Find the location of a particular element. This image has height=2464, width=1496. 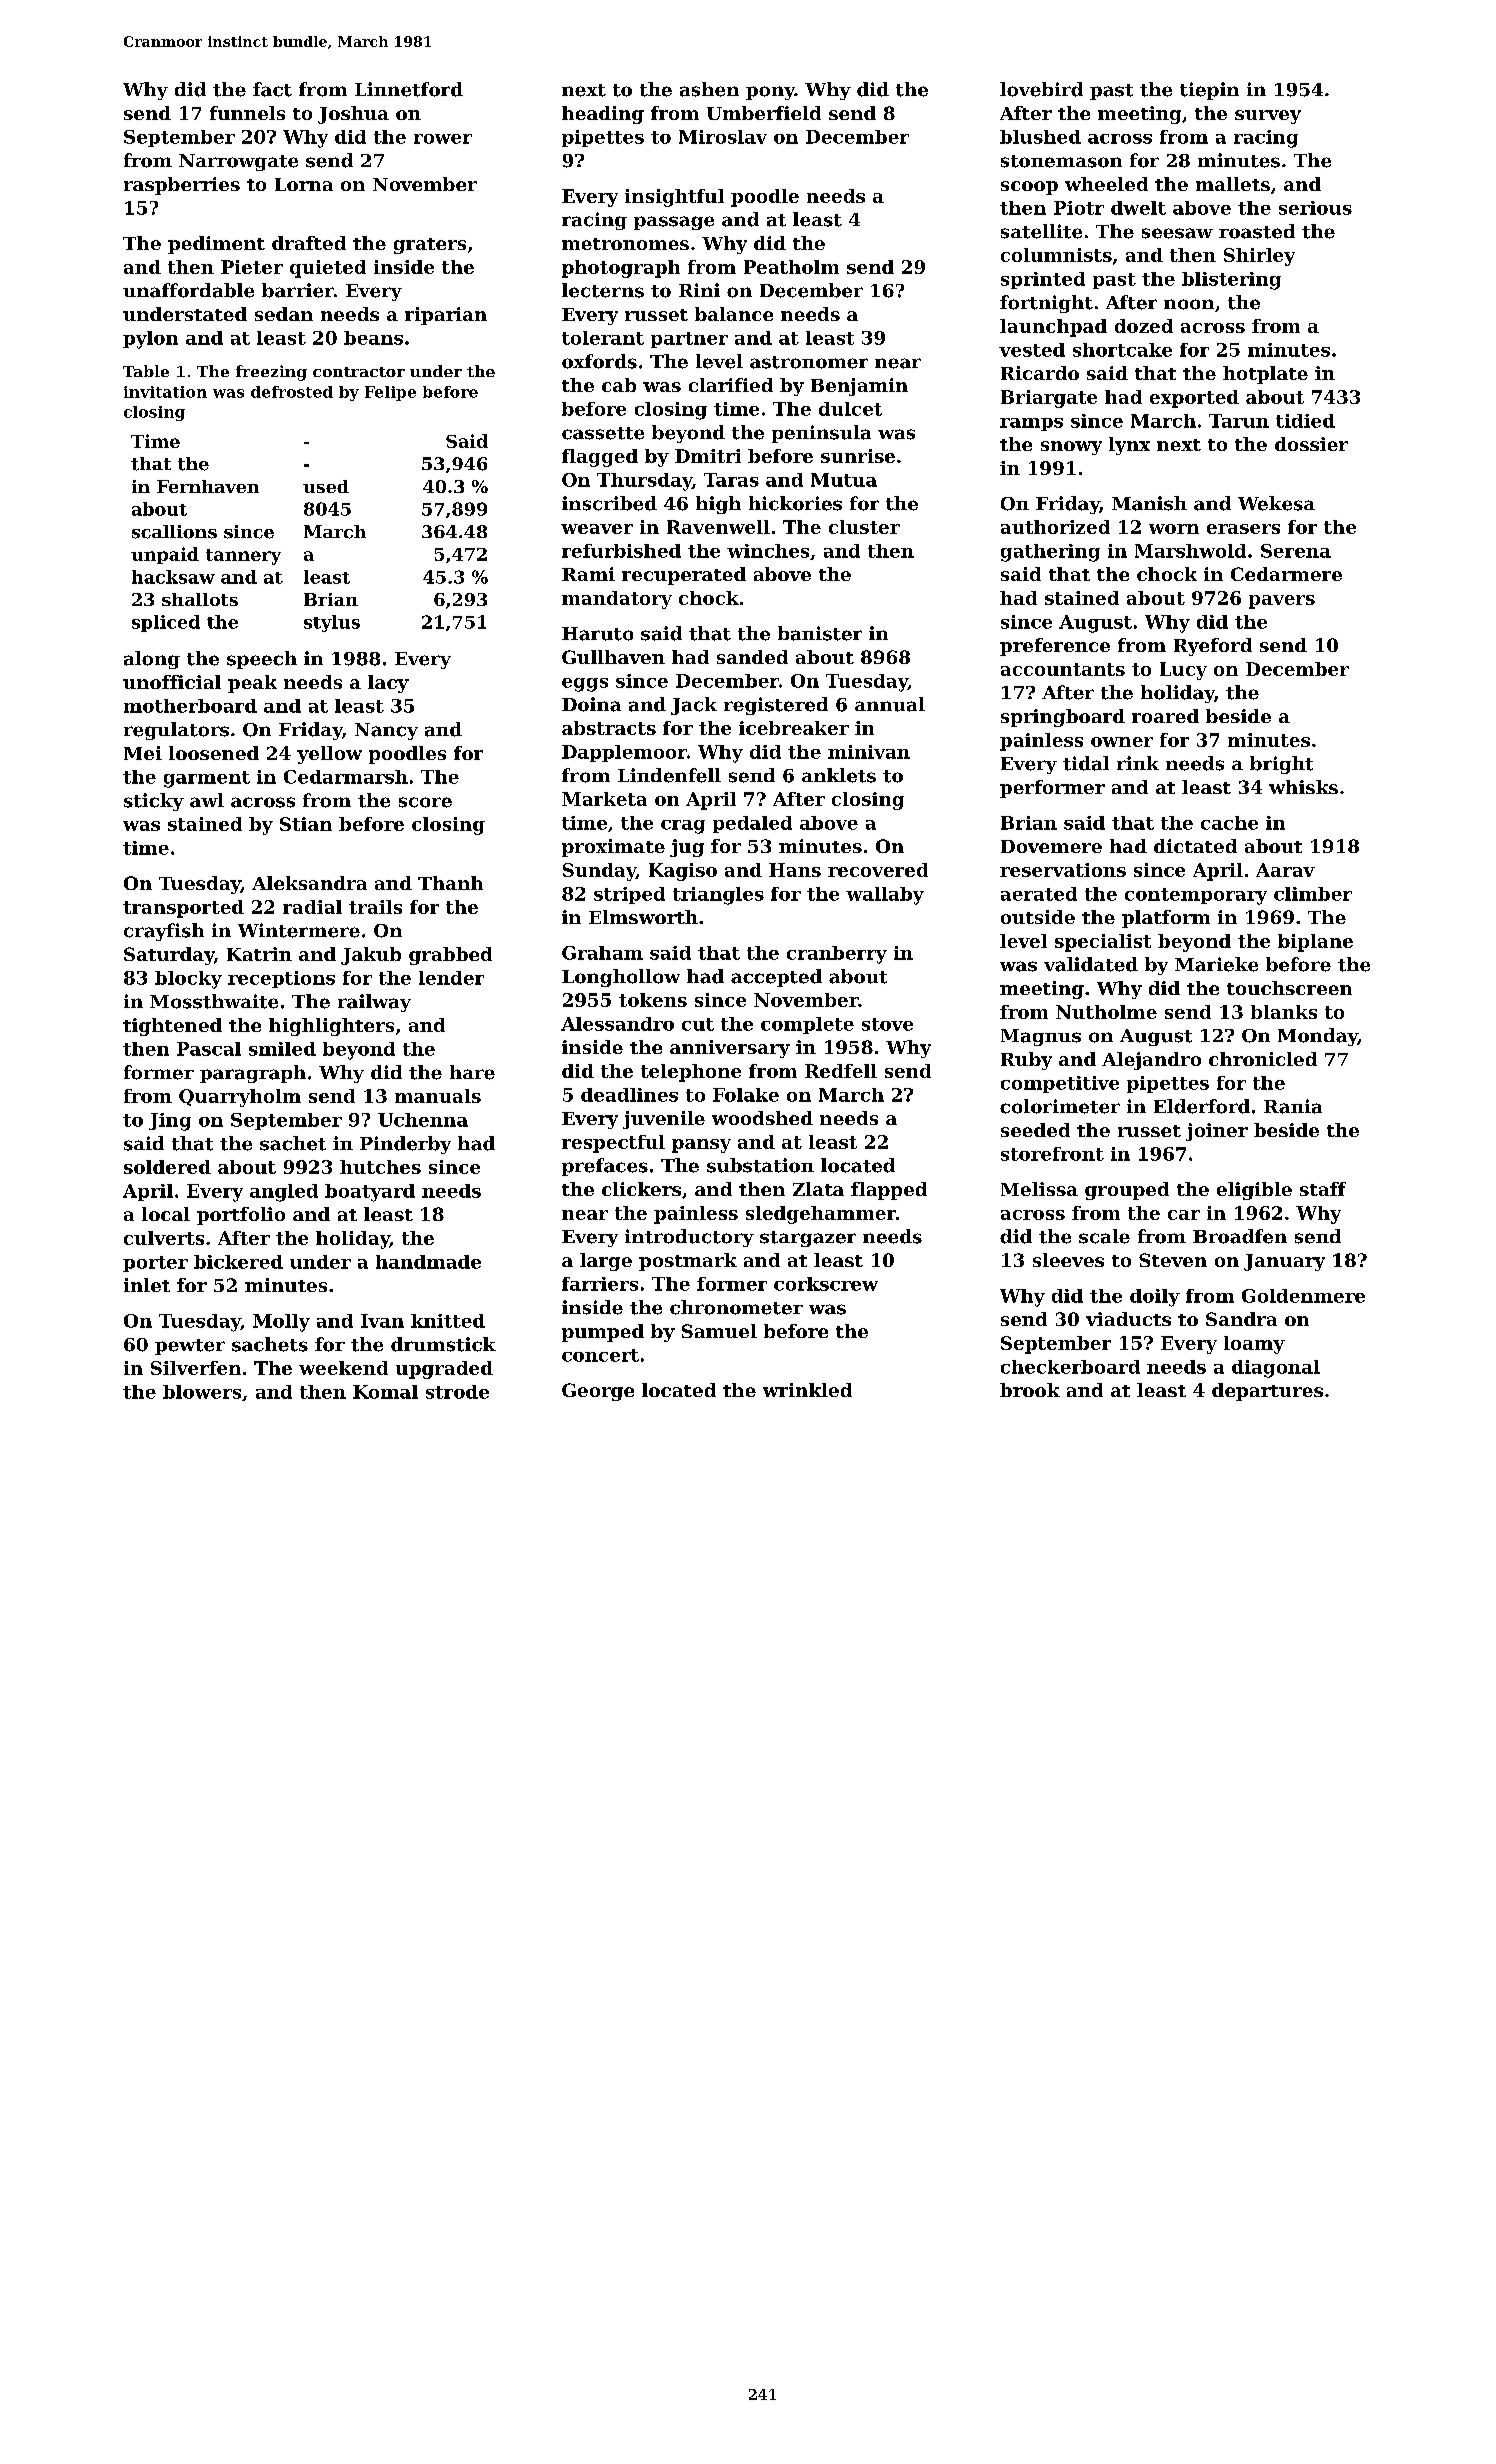

biplane is located at coordinates (1315, 943).
